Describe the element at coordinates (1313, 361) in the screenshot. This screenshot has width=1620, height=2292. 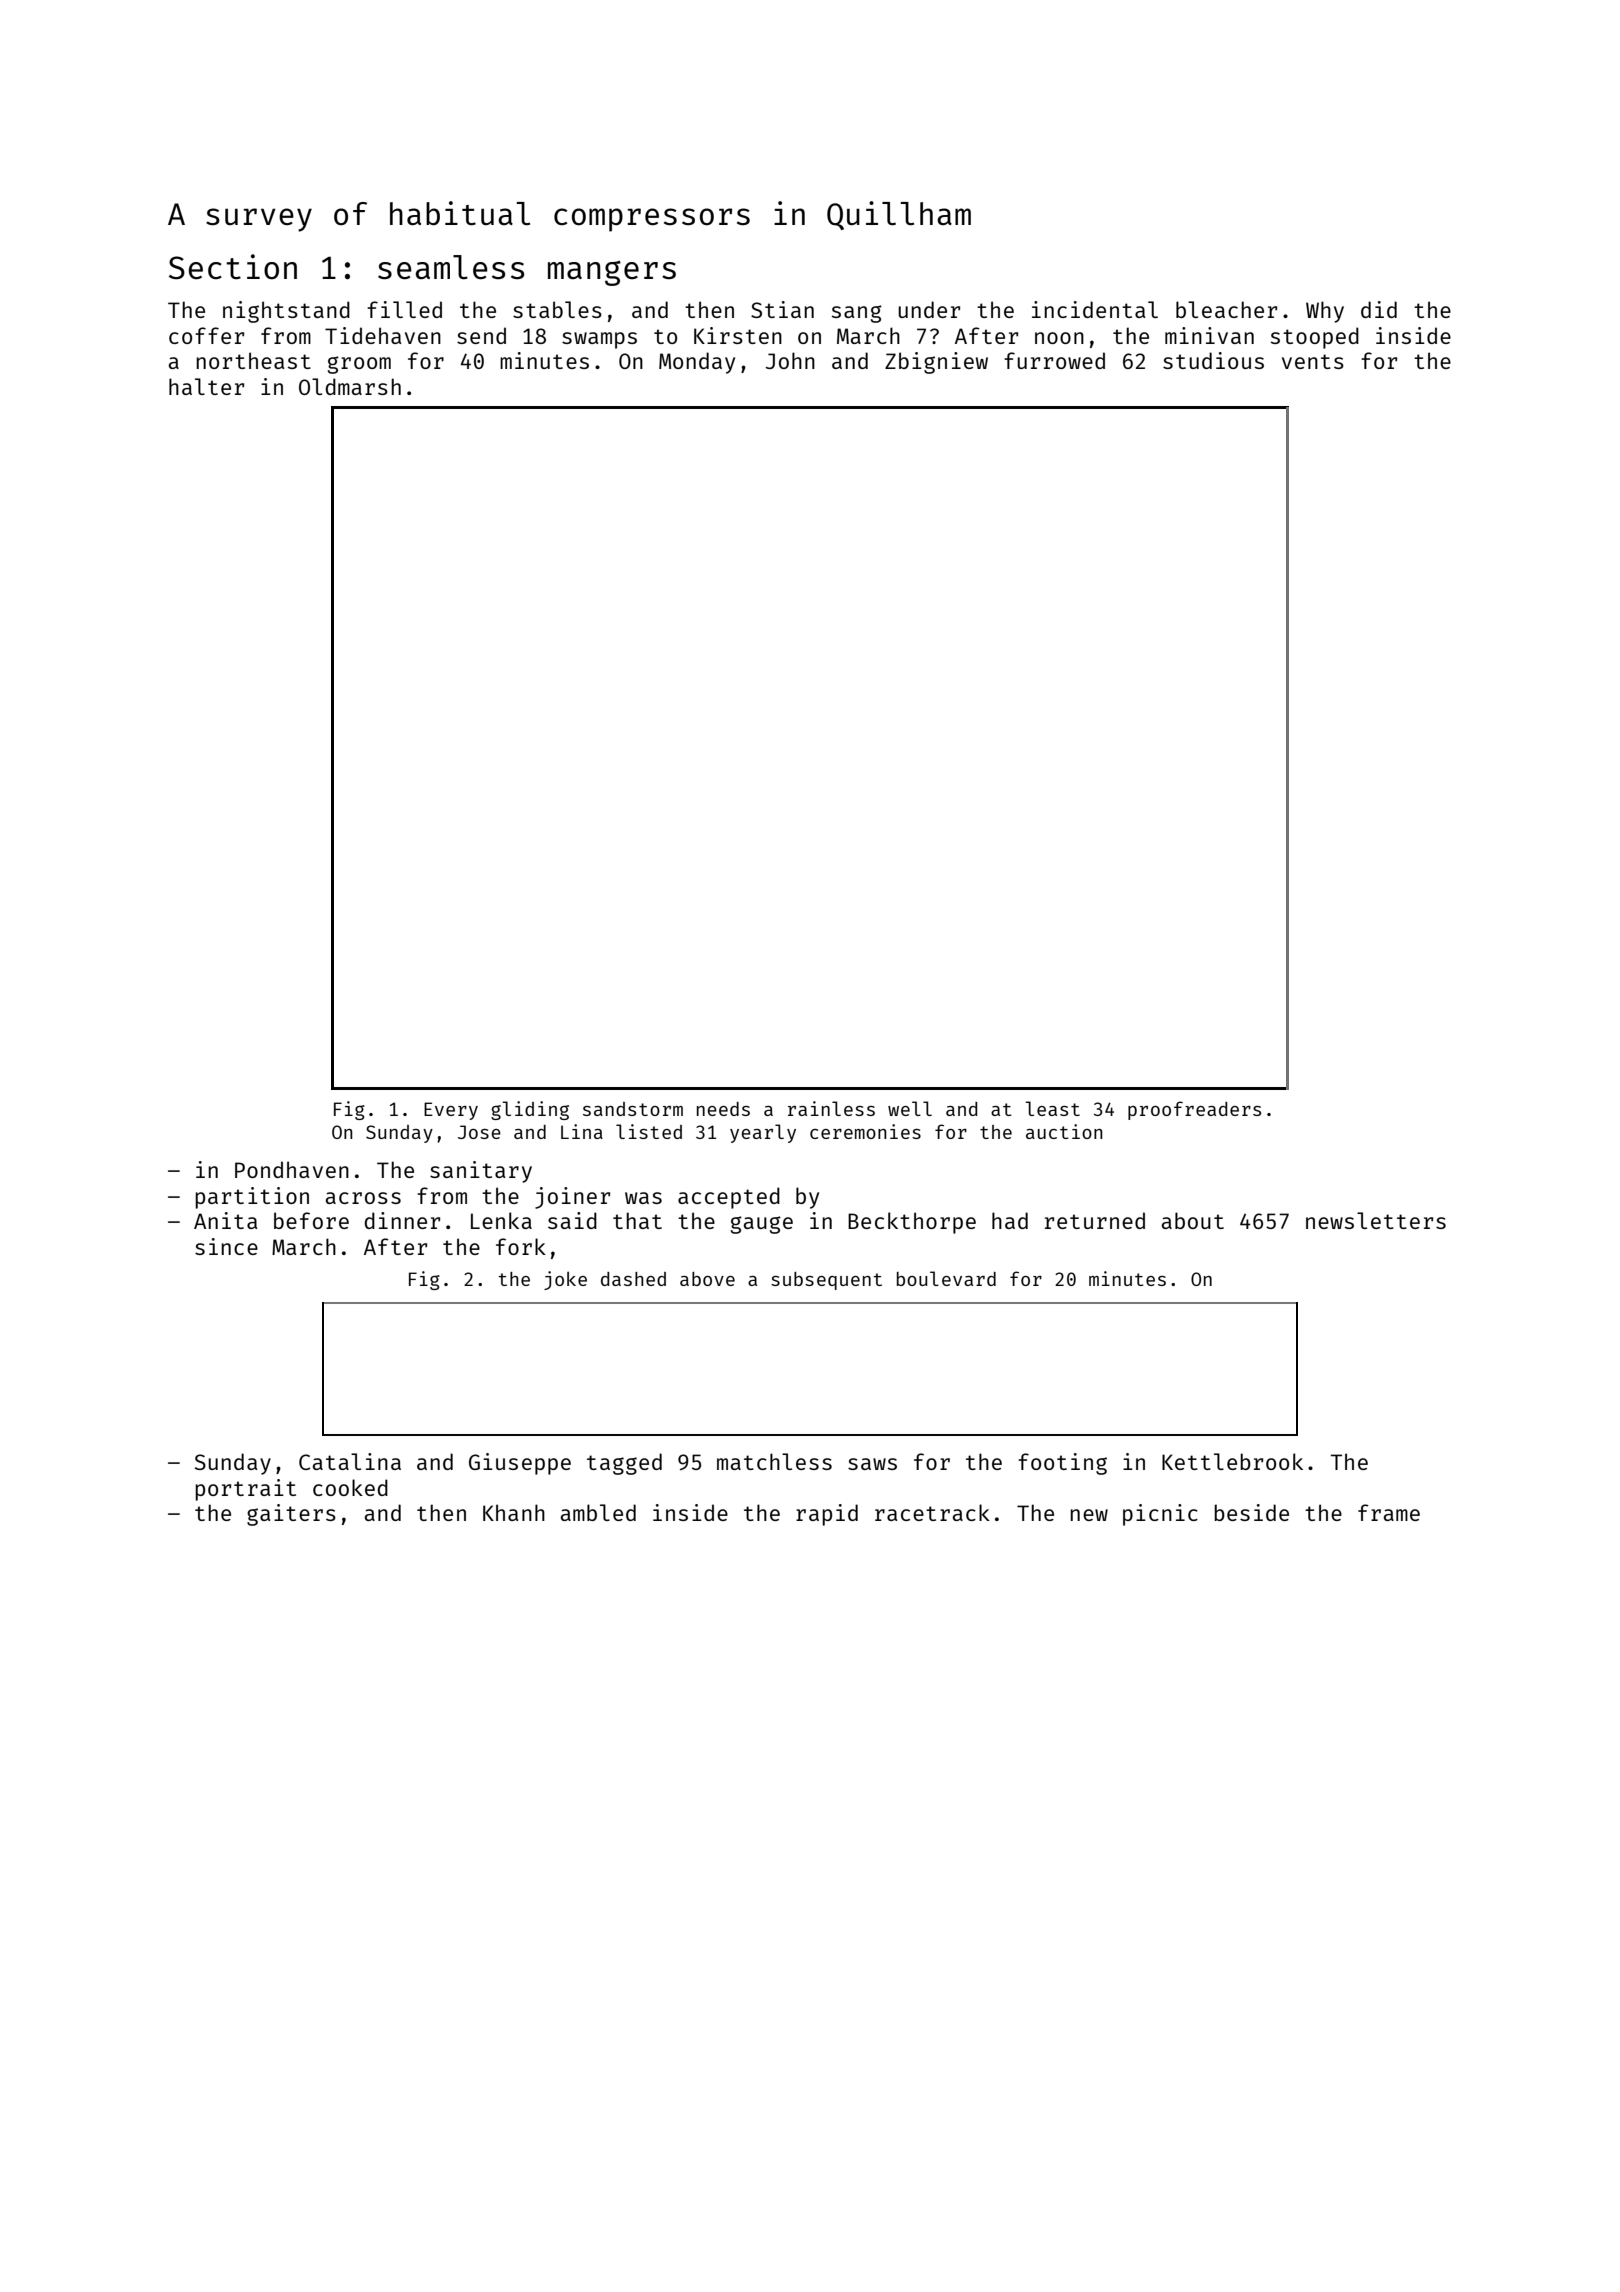
I see `vents` at that location.
